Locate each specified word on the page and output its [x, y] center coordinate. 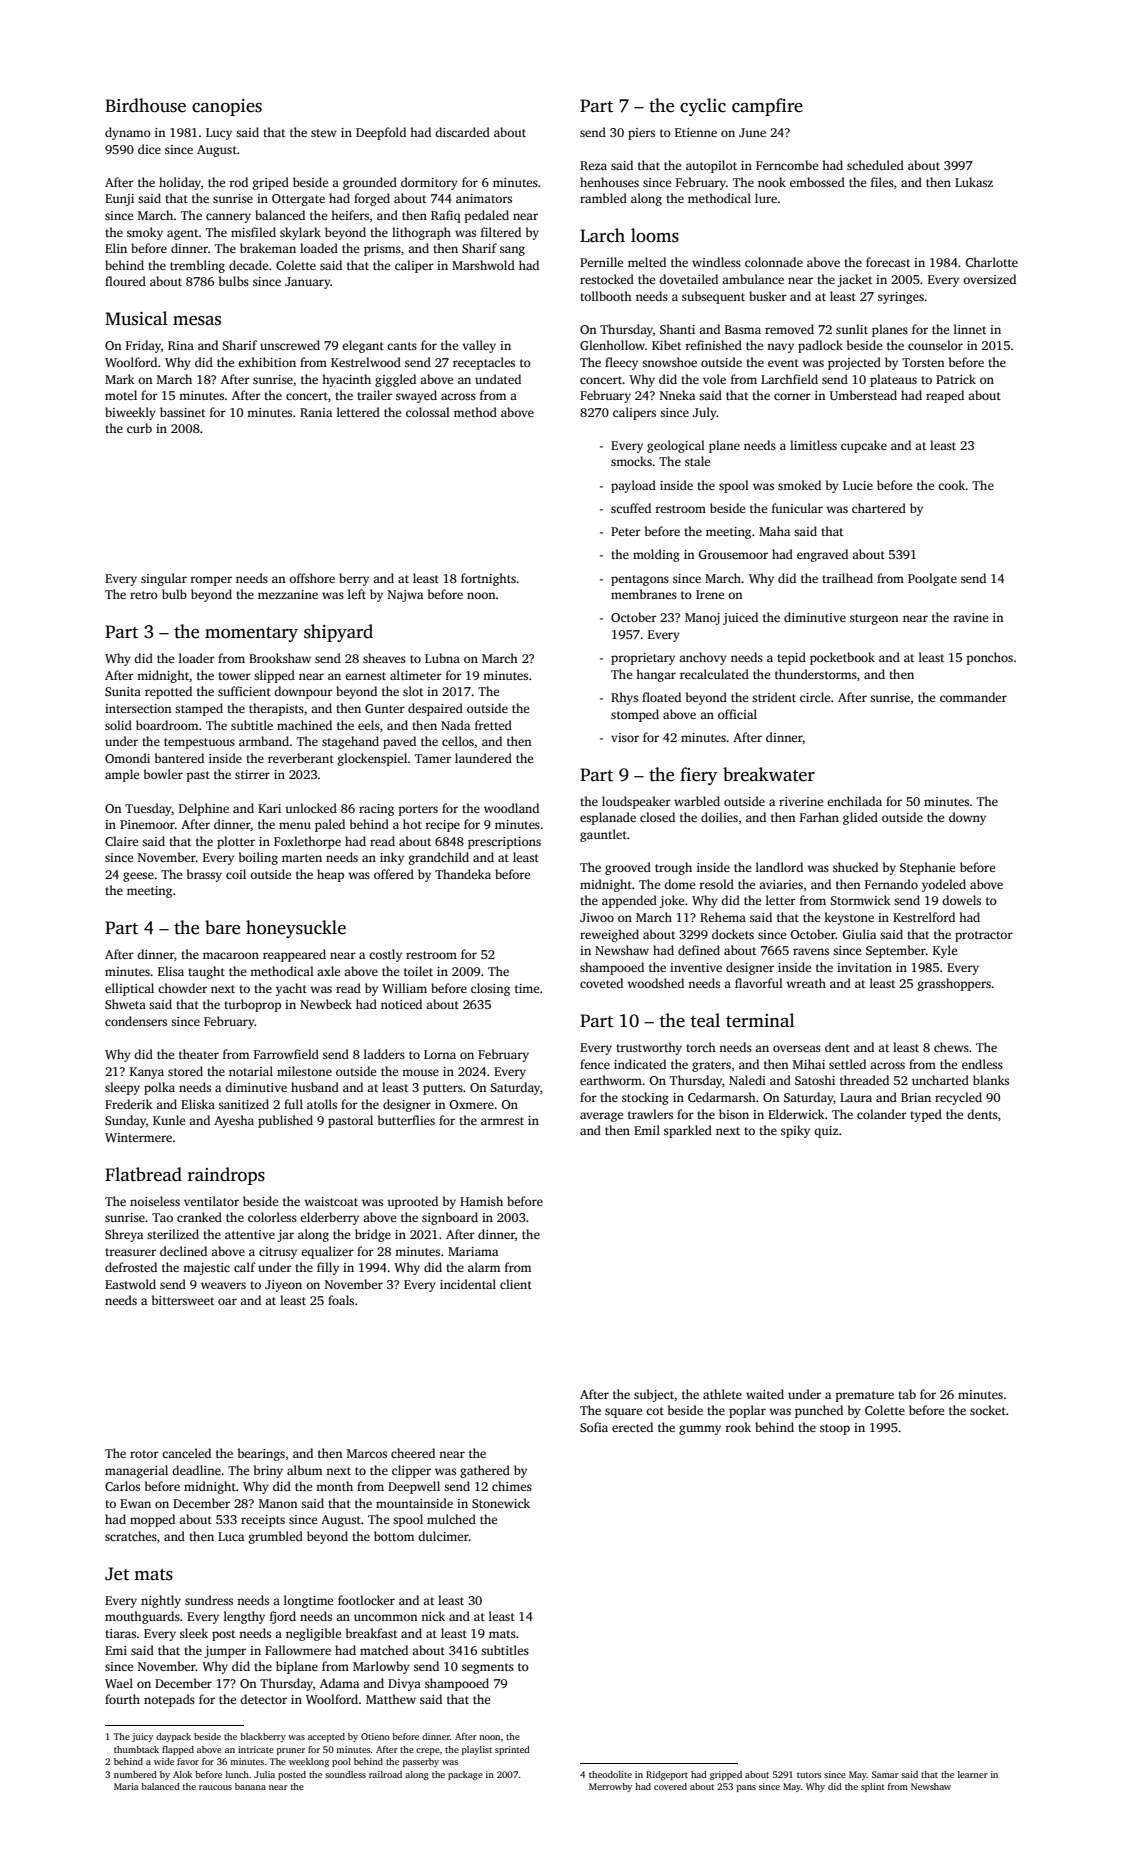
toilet [418, 971]
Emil [647, 1130]
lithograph [421, 233]
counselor [935, 345]
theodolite [610, 1774]
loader [197, 658]
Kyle [945, 951]
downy [967, 818]
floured [125, 281]
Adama [339, 1683]
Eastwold [130, 1284]
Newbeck [326, 1004]
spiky [795, 1131]
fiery [699, 776]
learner [973, 1774]
